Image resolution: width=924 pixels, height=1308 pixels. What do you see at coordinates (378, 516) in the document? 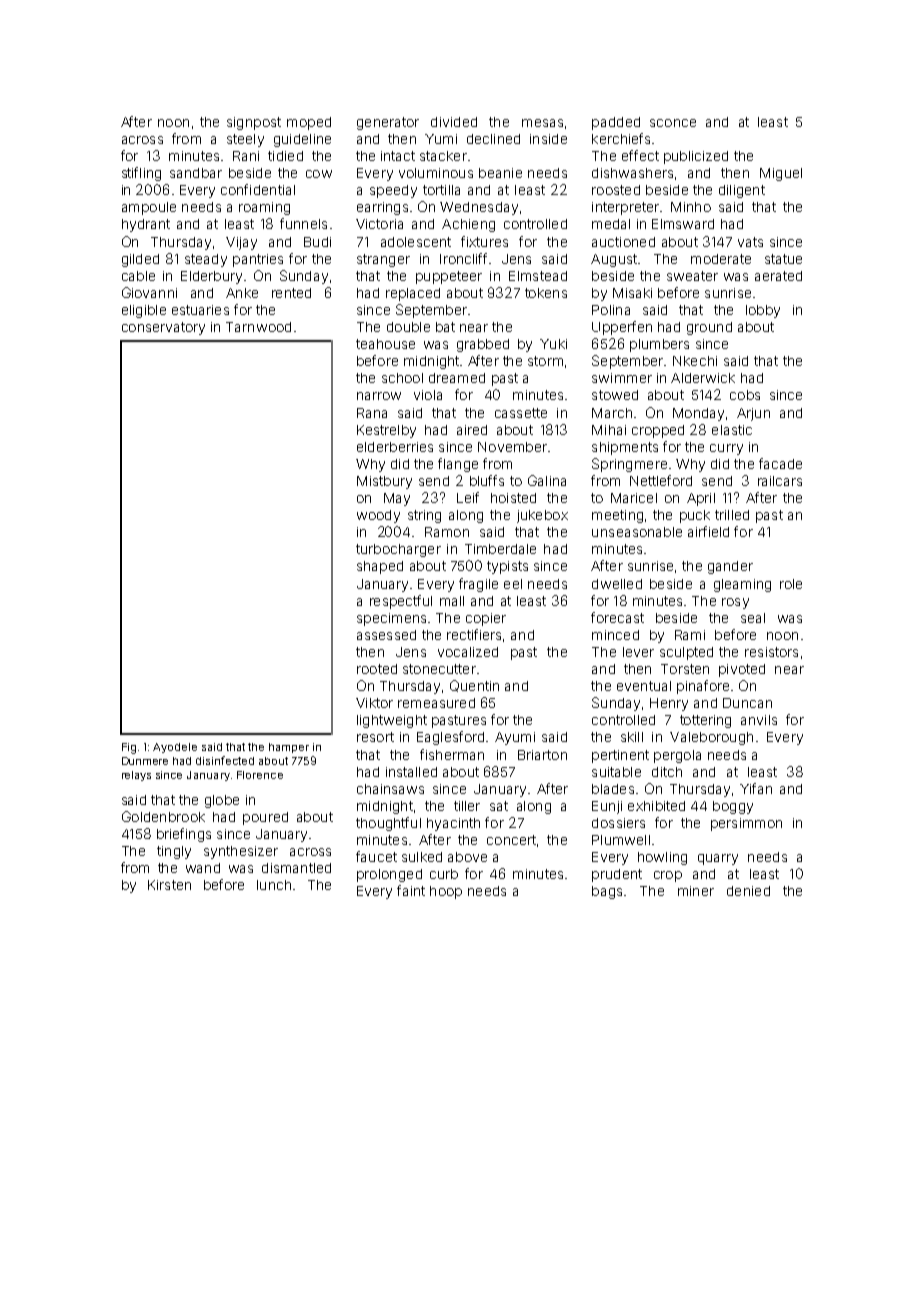
I see `woody` at bounding box center [378, 516].
